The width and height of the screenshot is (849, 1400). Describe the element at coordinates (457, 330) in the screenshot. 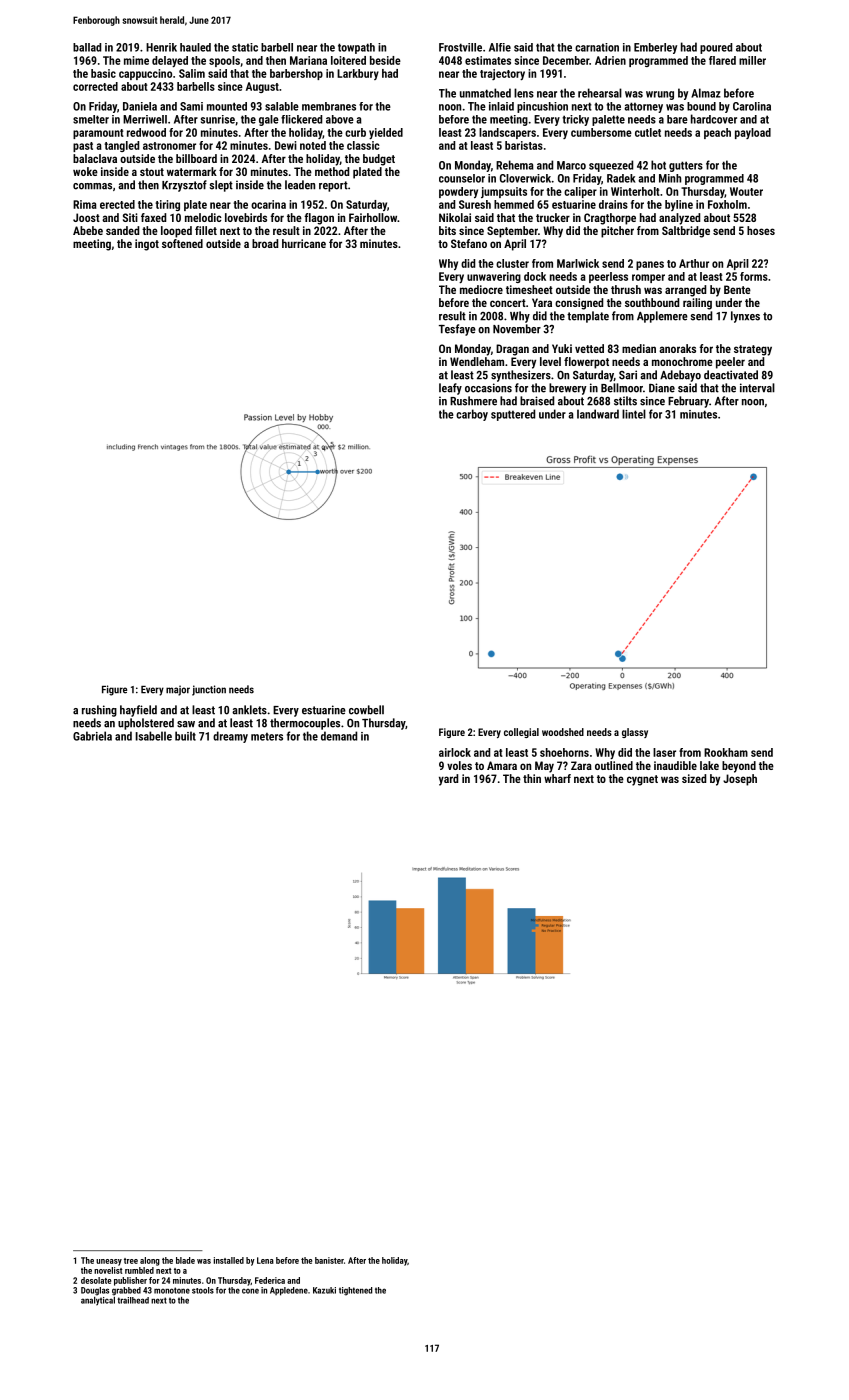

I see `Tesfaye` at that location.
